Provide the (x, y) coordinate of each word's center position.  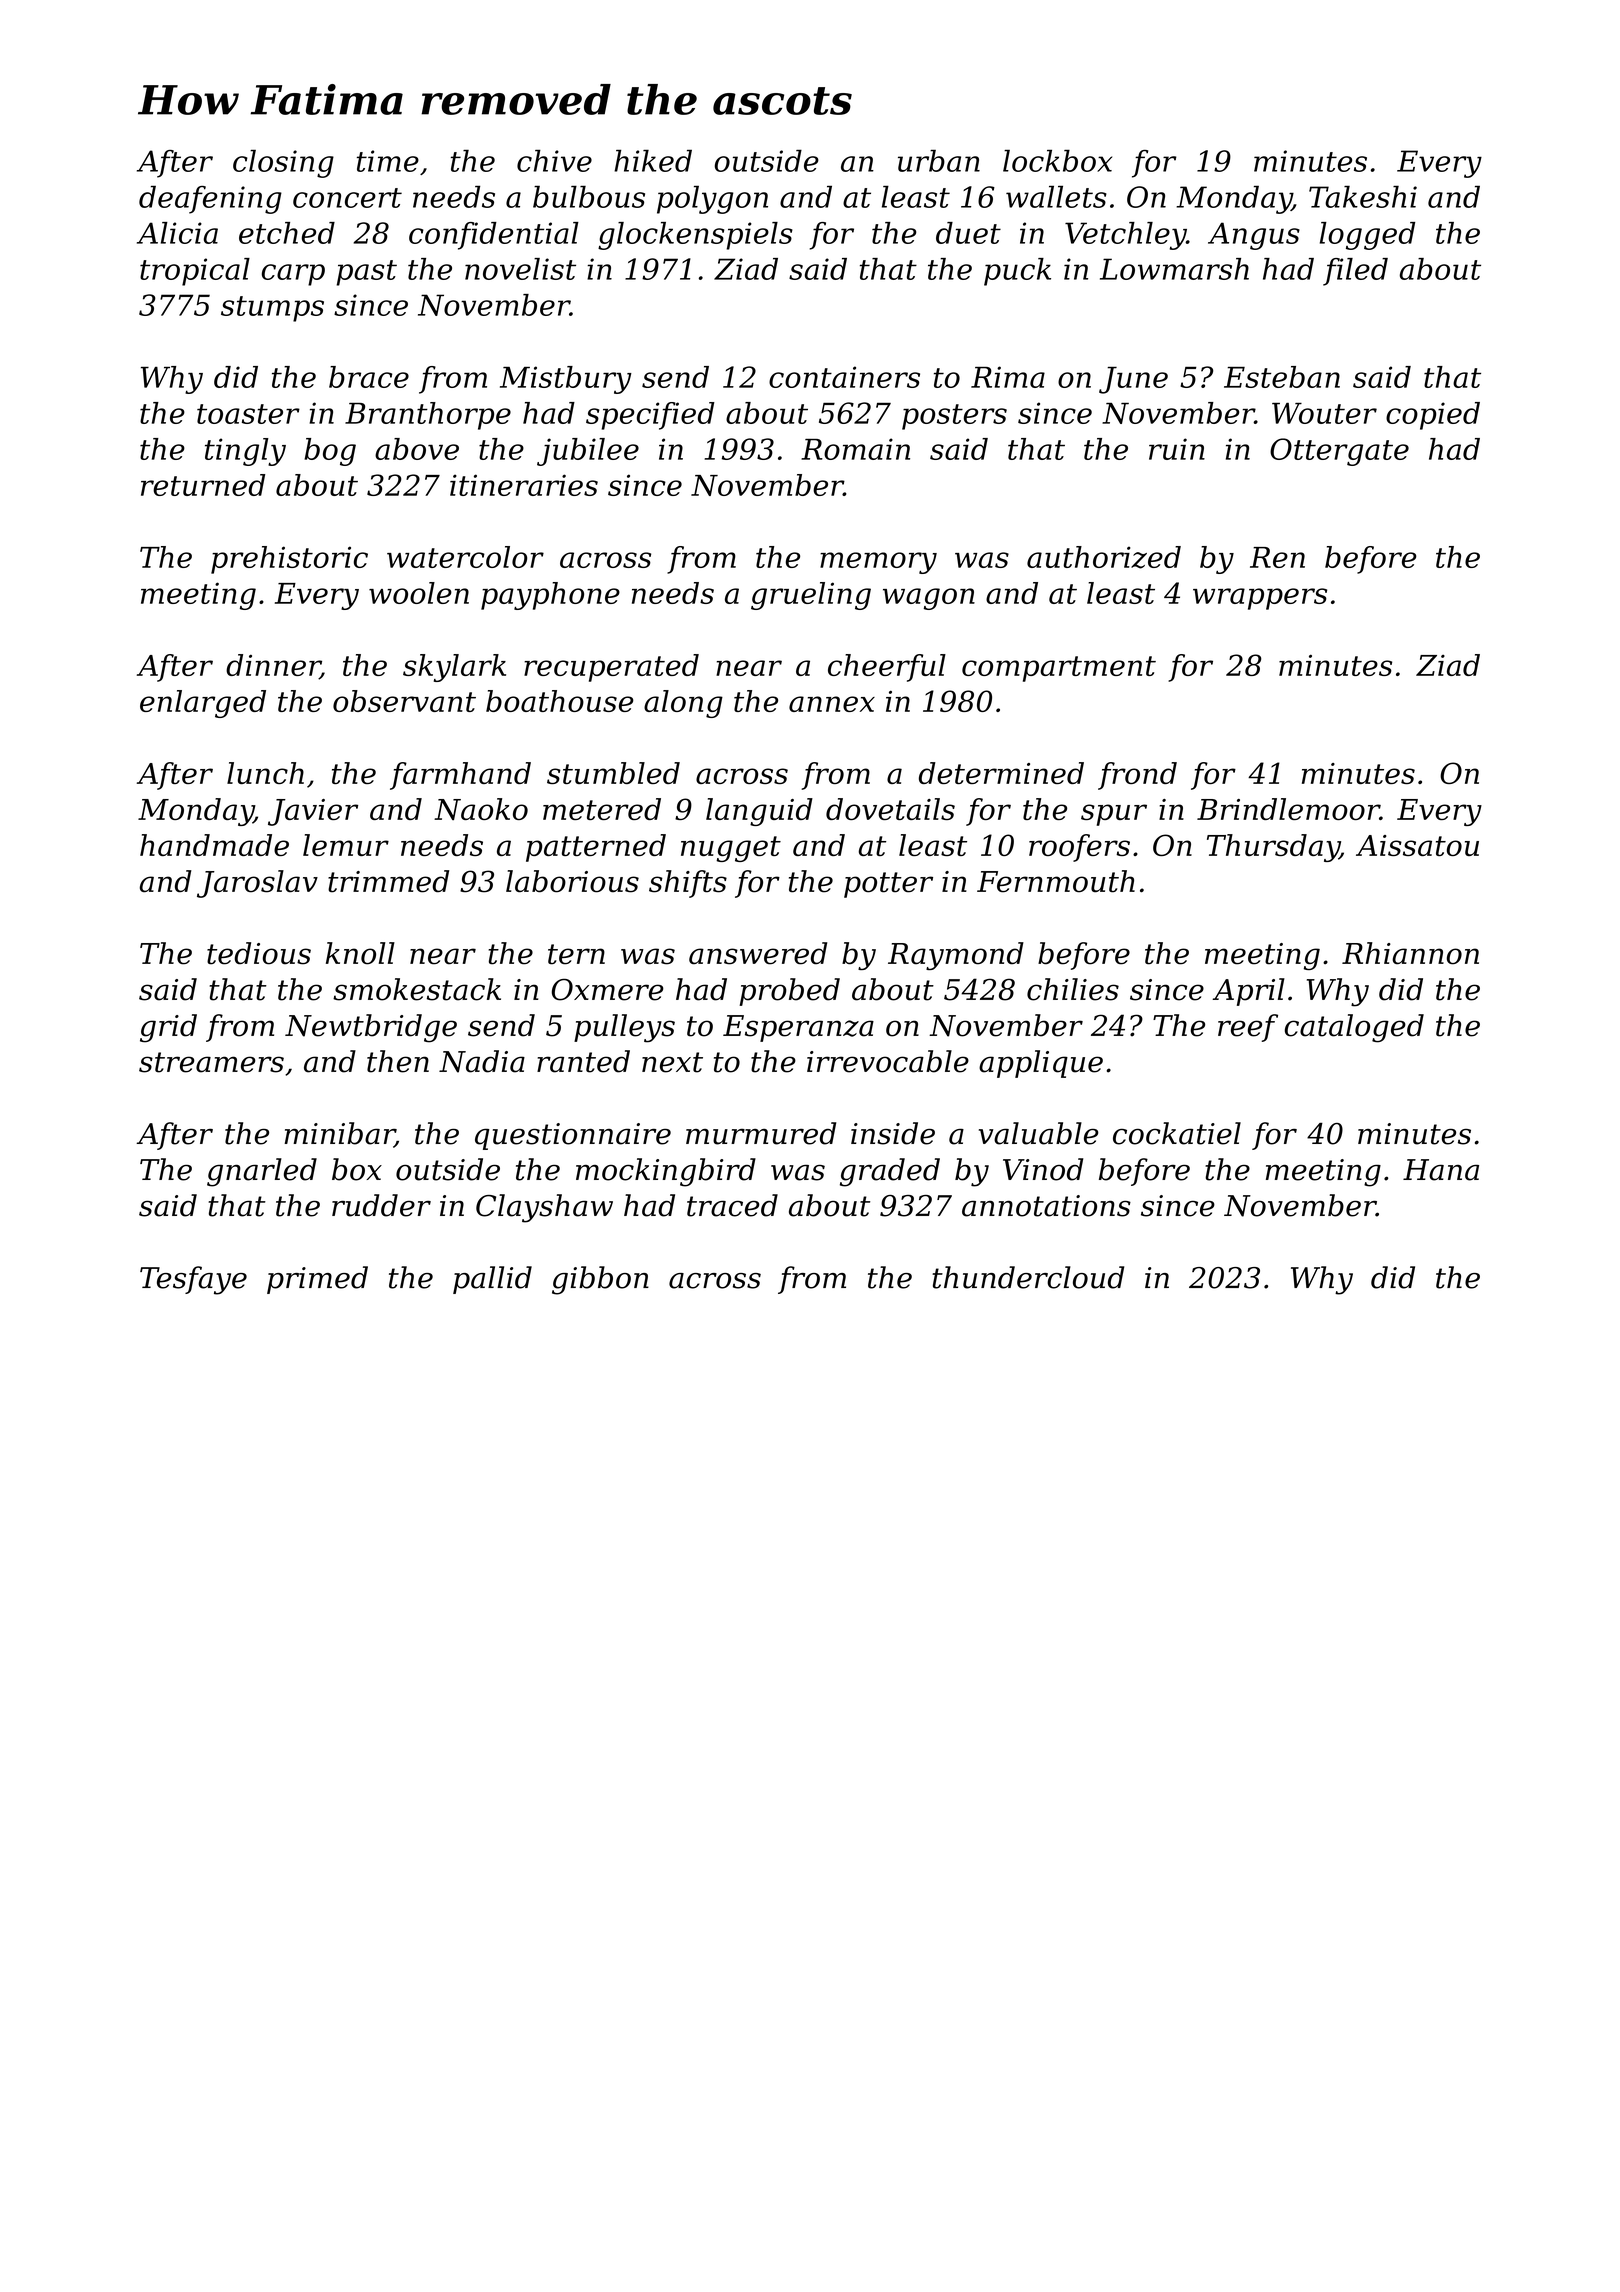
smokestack (417, 989)
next (672, 1062)
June (1133, 380)
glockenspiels (695, 236)
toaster (248, 414)
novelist (520, 269)
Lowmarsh (1174, 269)
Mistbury (566, 380)
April (1248, 992)
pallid (492, 1280)
